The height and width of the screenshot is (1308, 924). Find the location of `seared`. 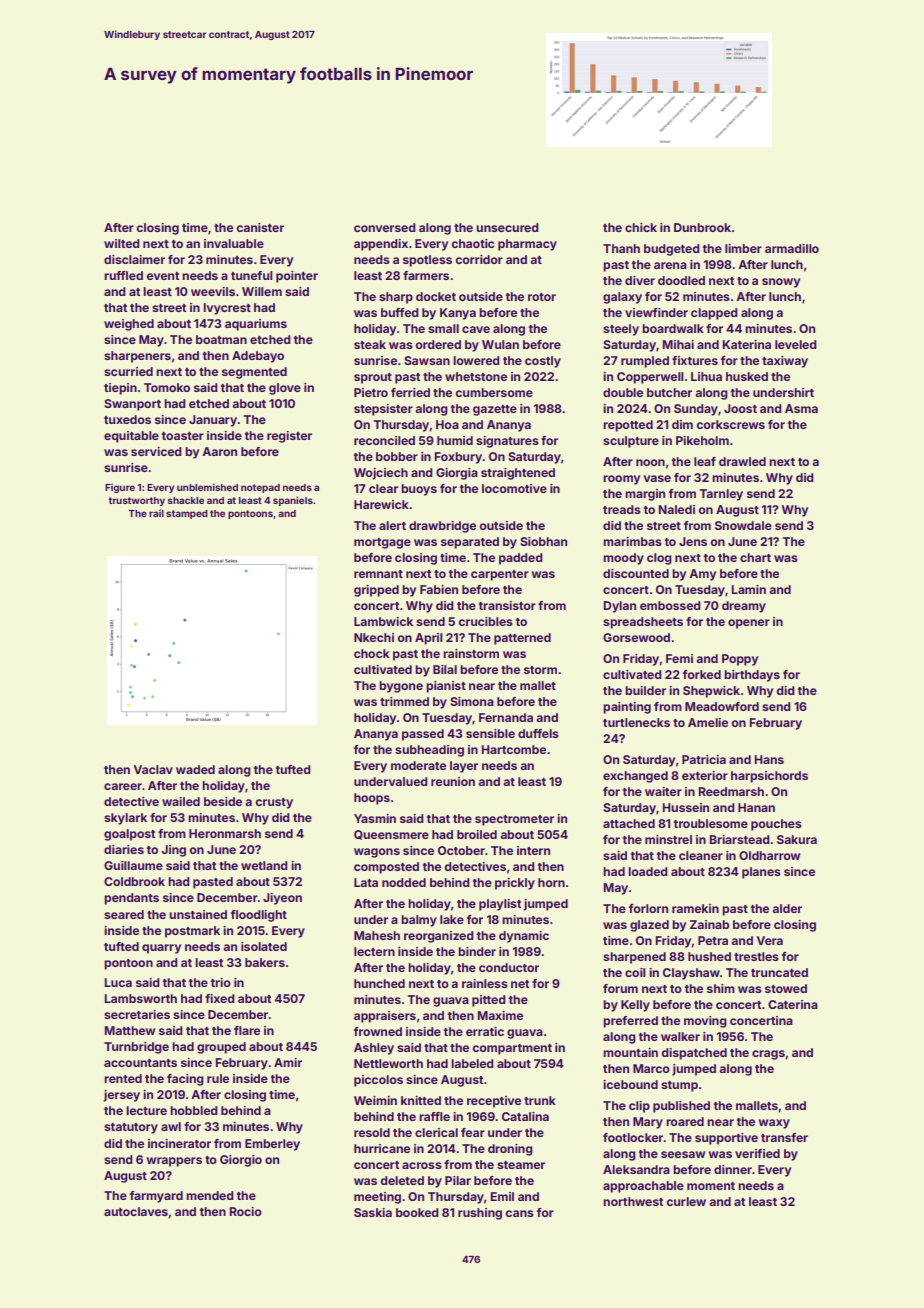

seared is located at coordinates (124, 914).
